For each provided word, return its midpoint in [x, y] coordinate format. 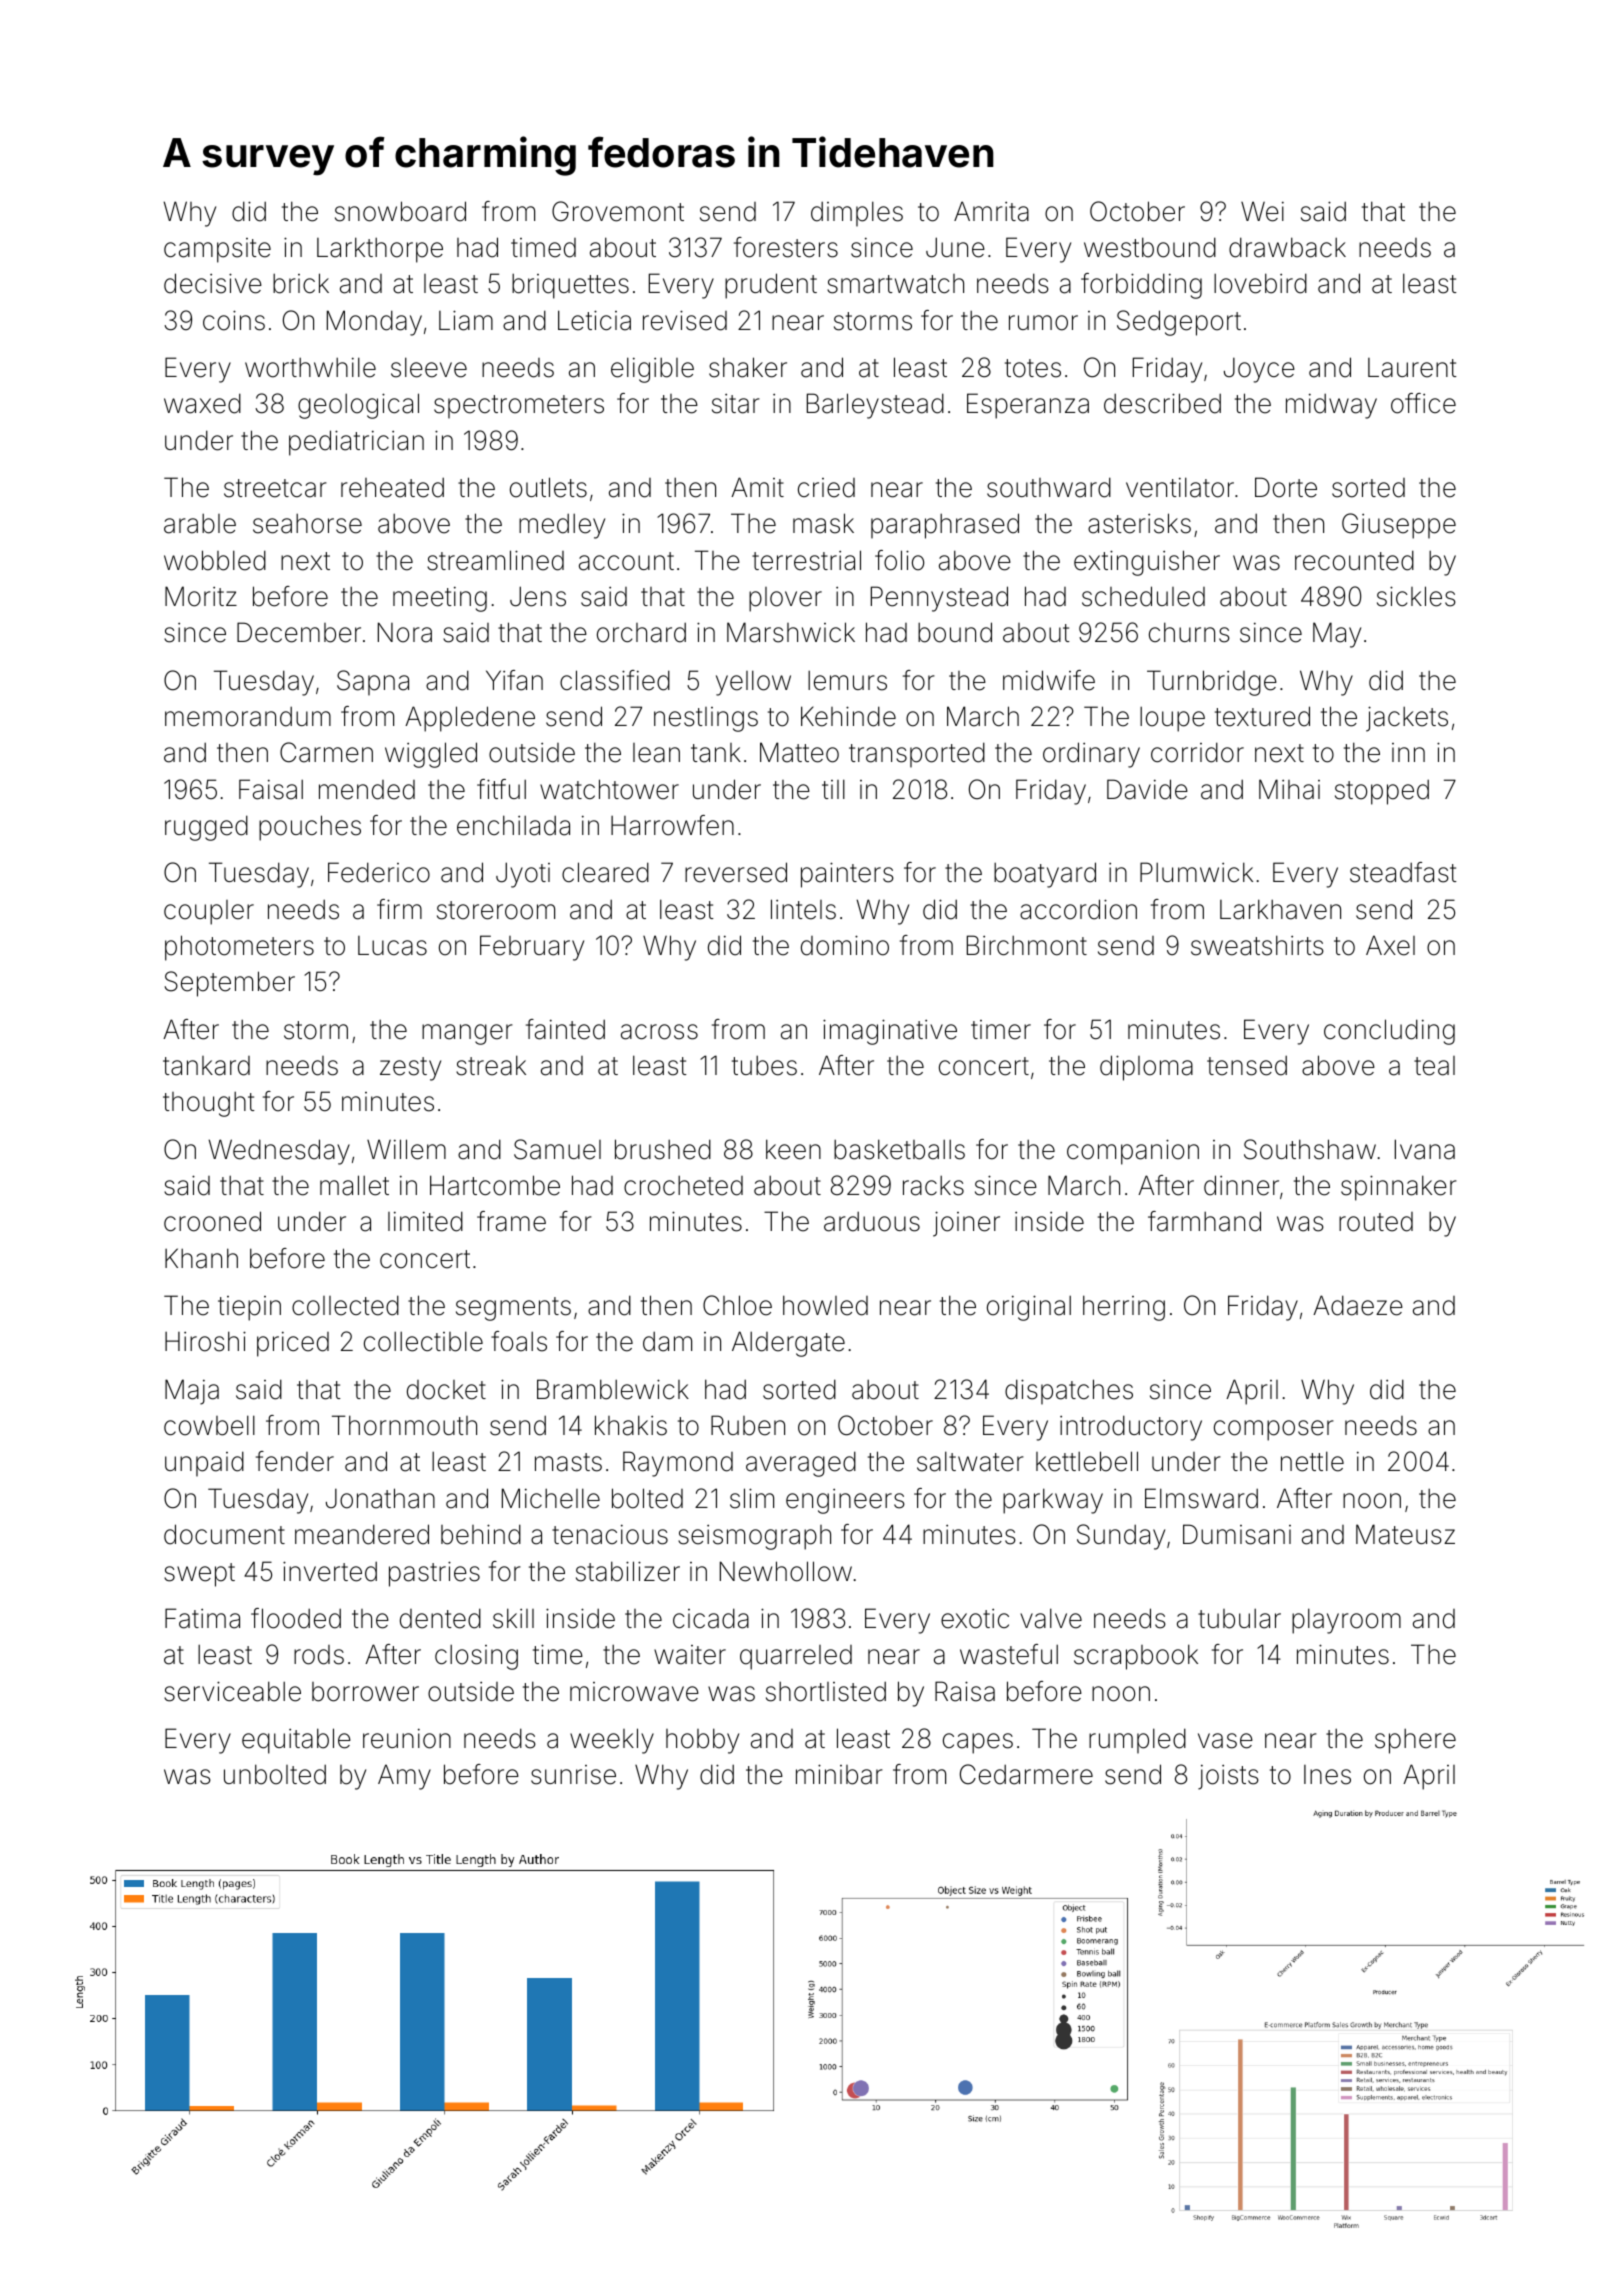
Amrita [991, 211]
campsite [217, 250]
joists [1228, 1777]
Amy [404, 1777]
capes [978, 1743]
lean [656, 753]
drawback [1287, 247]
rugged [206, 828]
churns [1189, 632]
